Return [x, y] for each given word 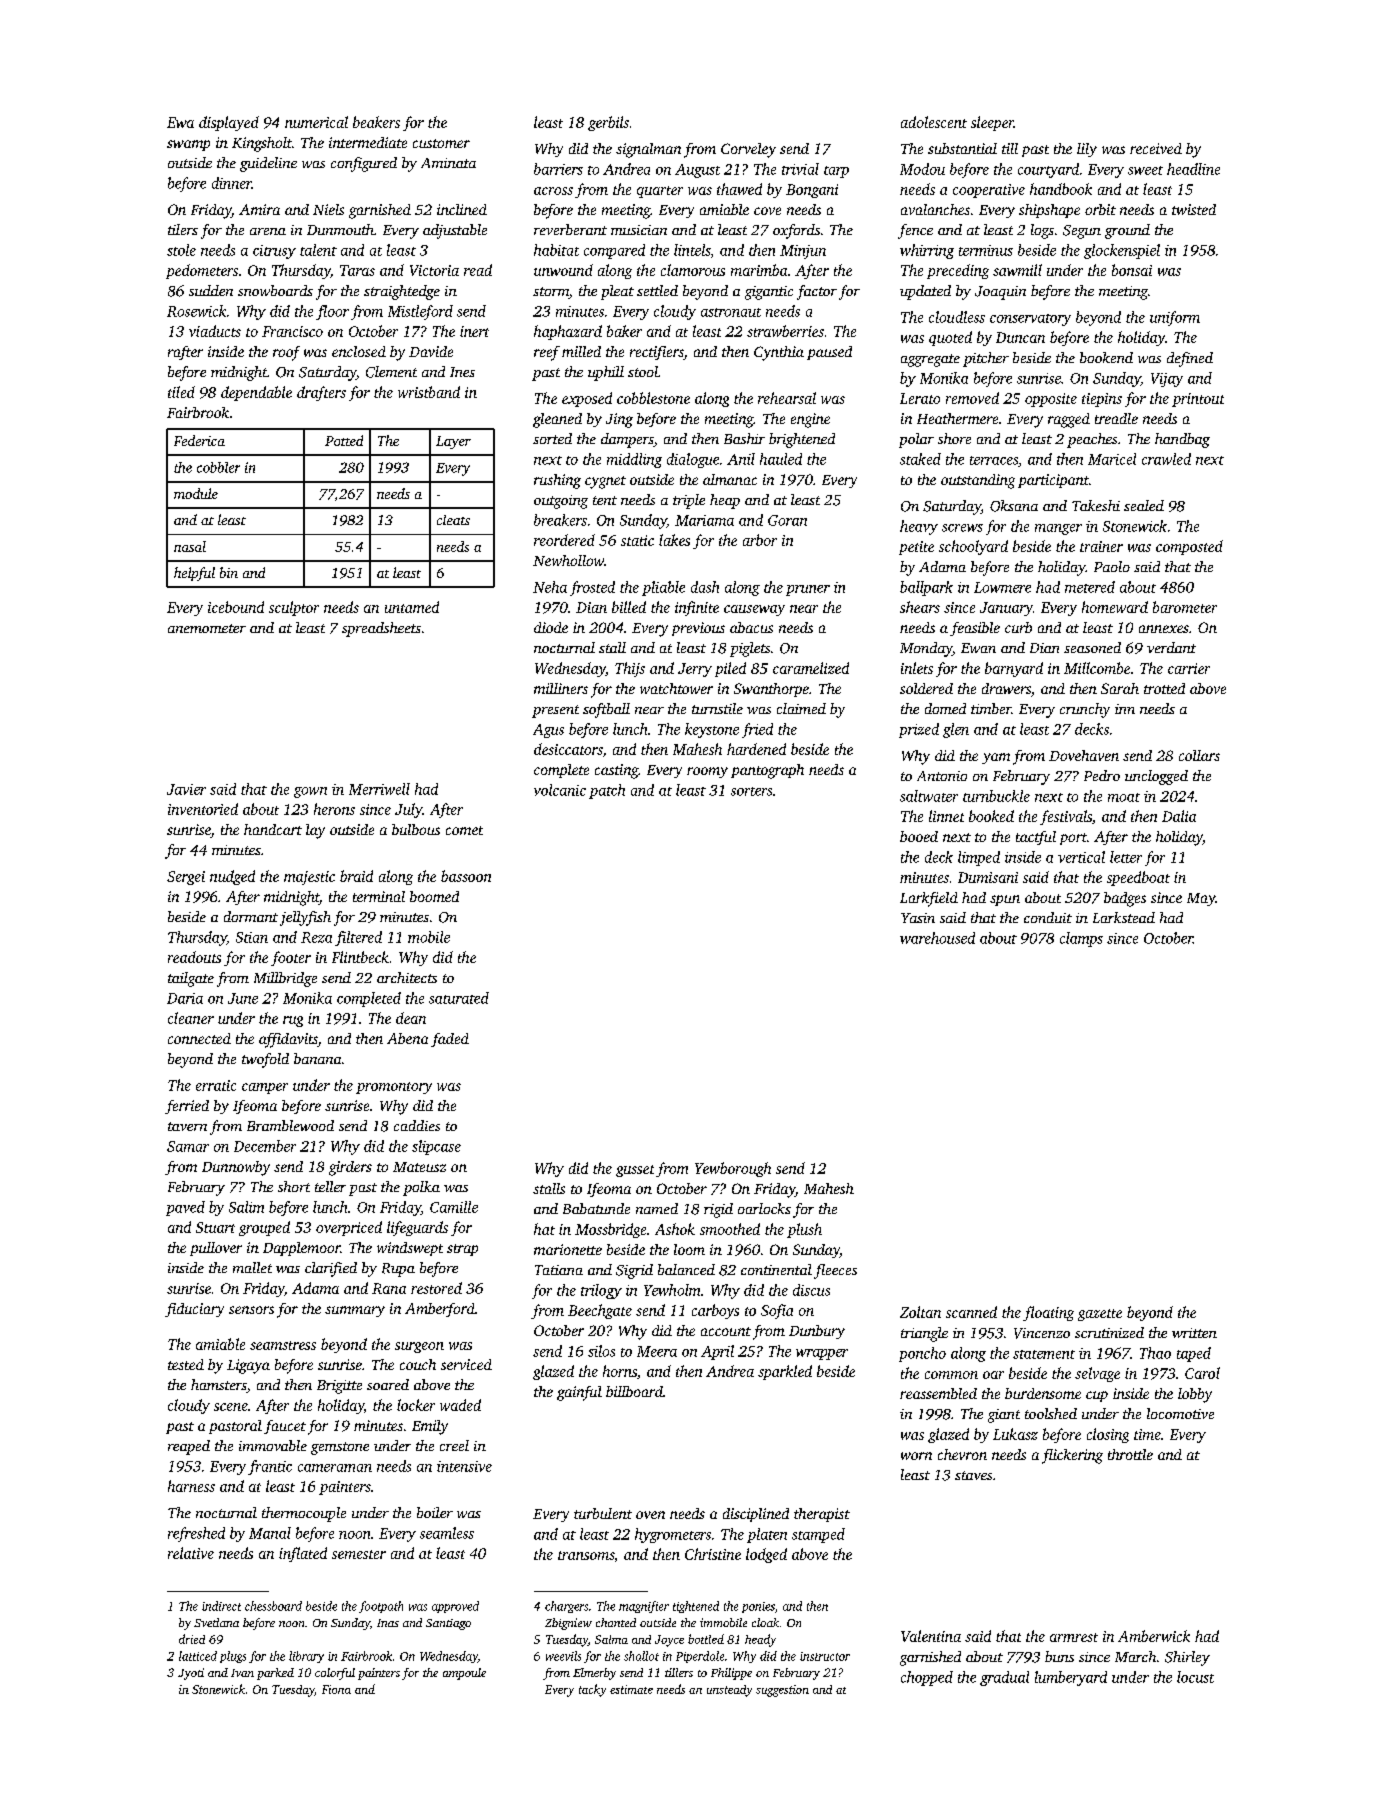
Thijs [630, 669]
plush [804, 1230]
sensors [251, 1310]
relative [191, 1553]
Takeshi [1096, 505]
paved [185, 1208]
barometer [1185, 607]
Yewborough [733, 1169]
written [1194, 1333]
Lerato [920, 398]
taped [1194, 1354]
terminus [986, 250]
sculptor [294, 608]
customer [441, 143]
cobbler [218, 467]
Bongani [812, 191]
